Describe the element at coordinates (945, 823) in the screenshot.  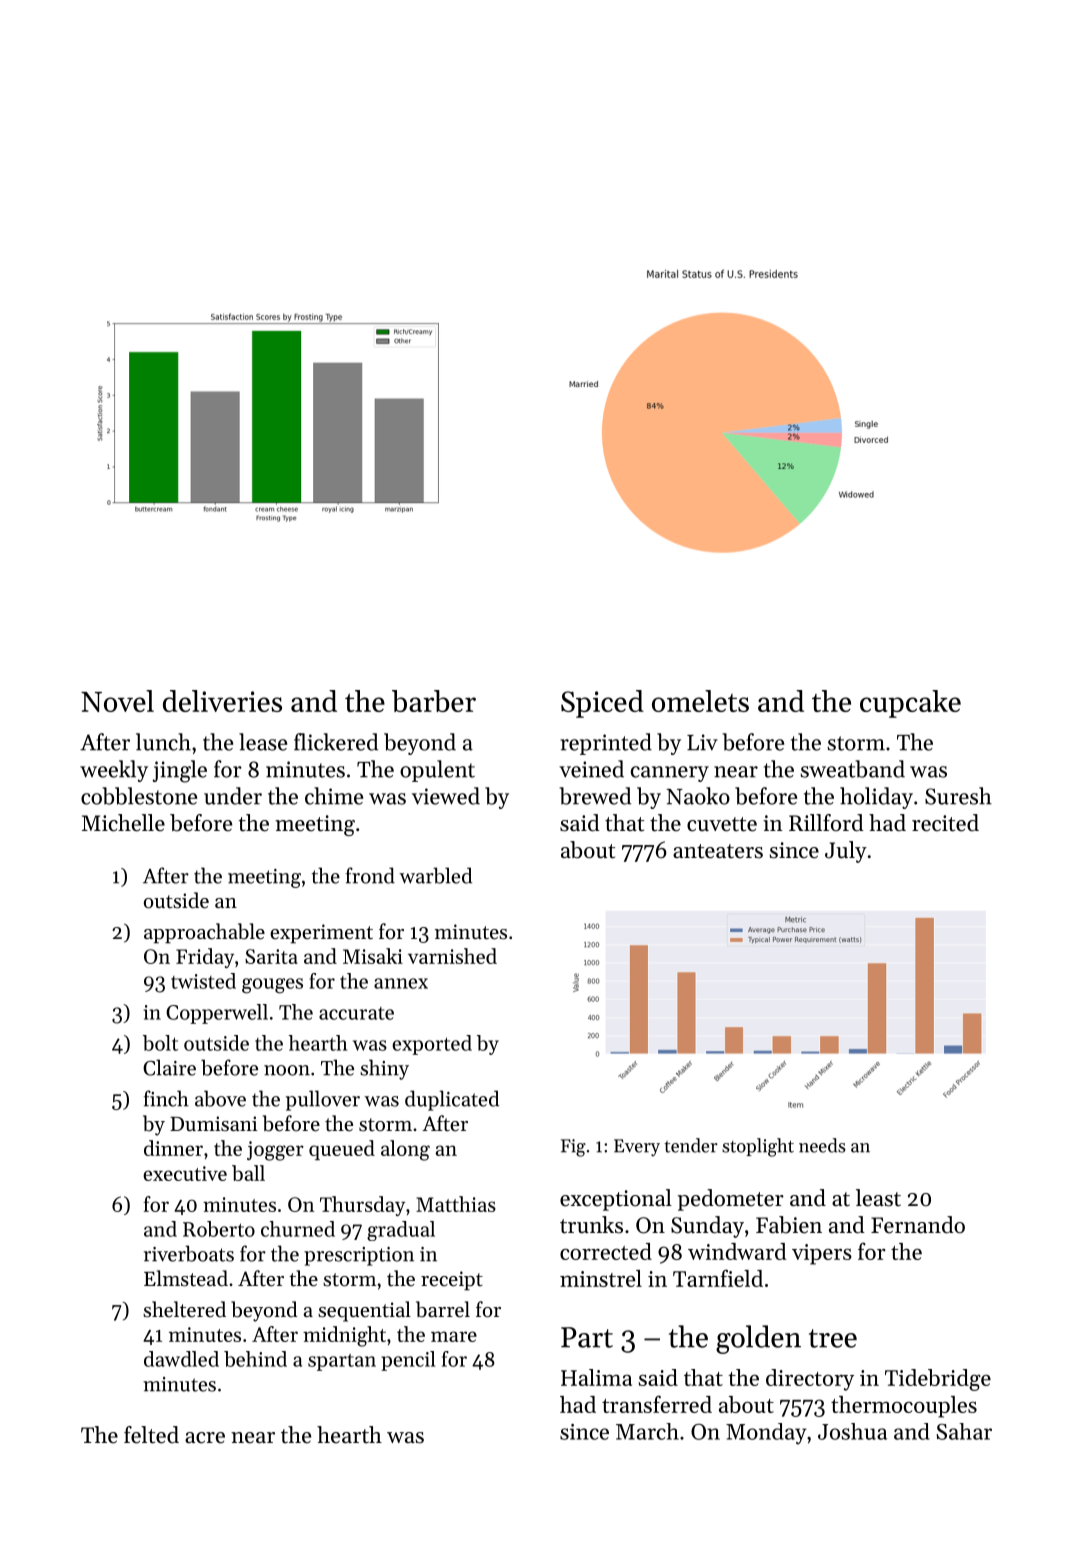
I see `recited` at that location.
